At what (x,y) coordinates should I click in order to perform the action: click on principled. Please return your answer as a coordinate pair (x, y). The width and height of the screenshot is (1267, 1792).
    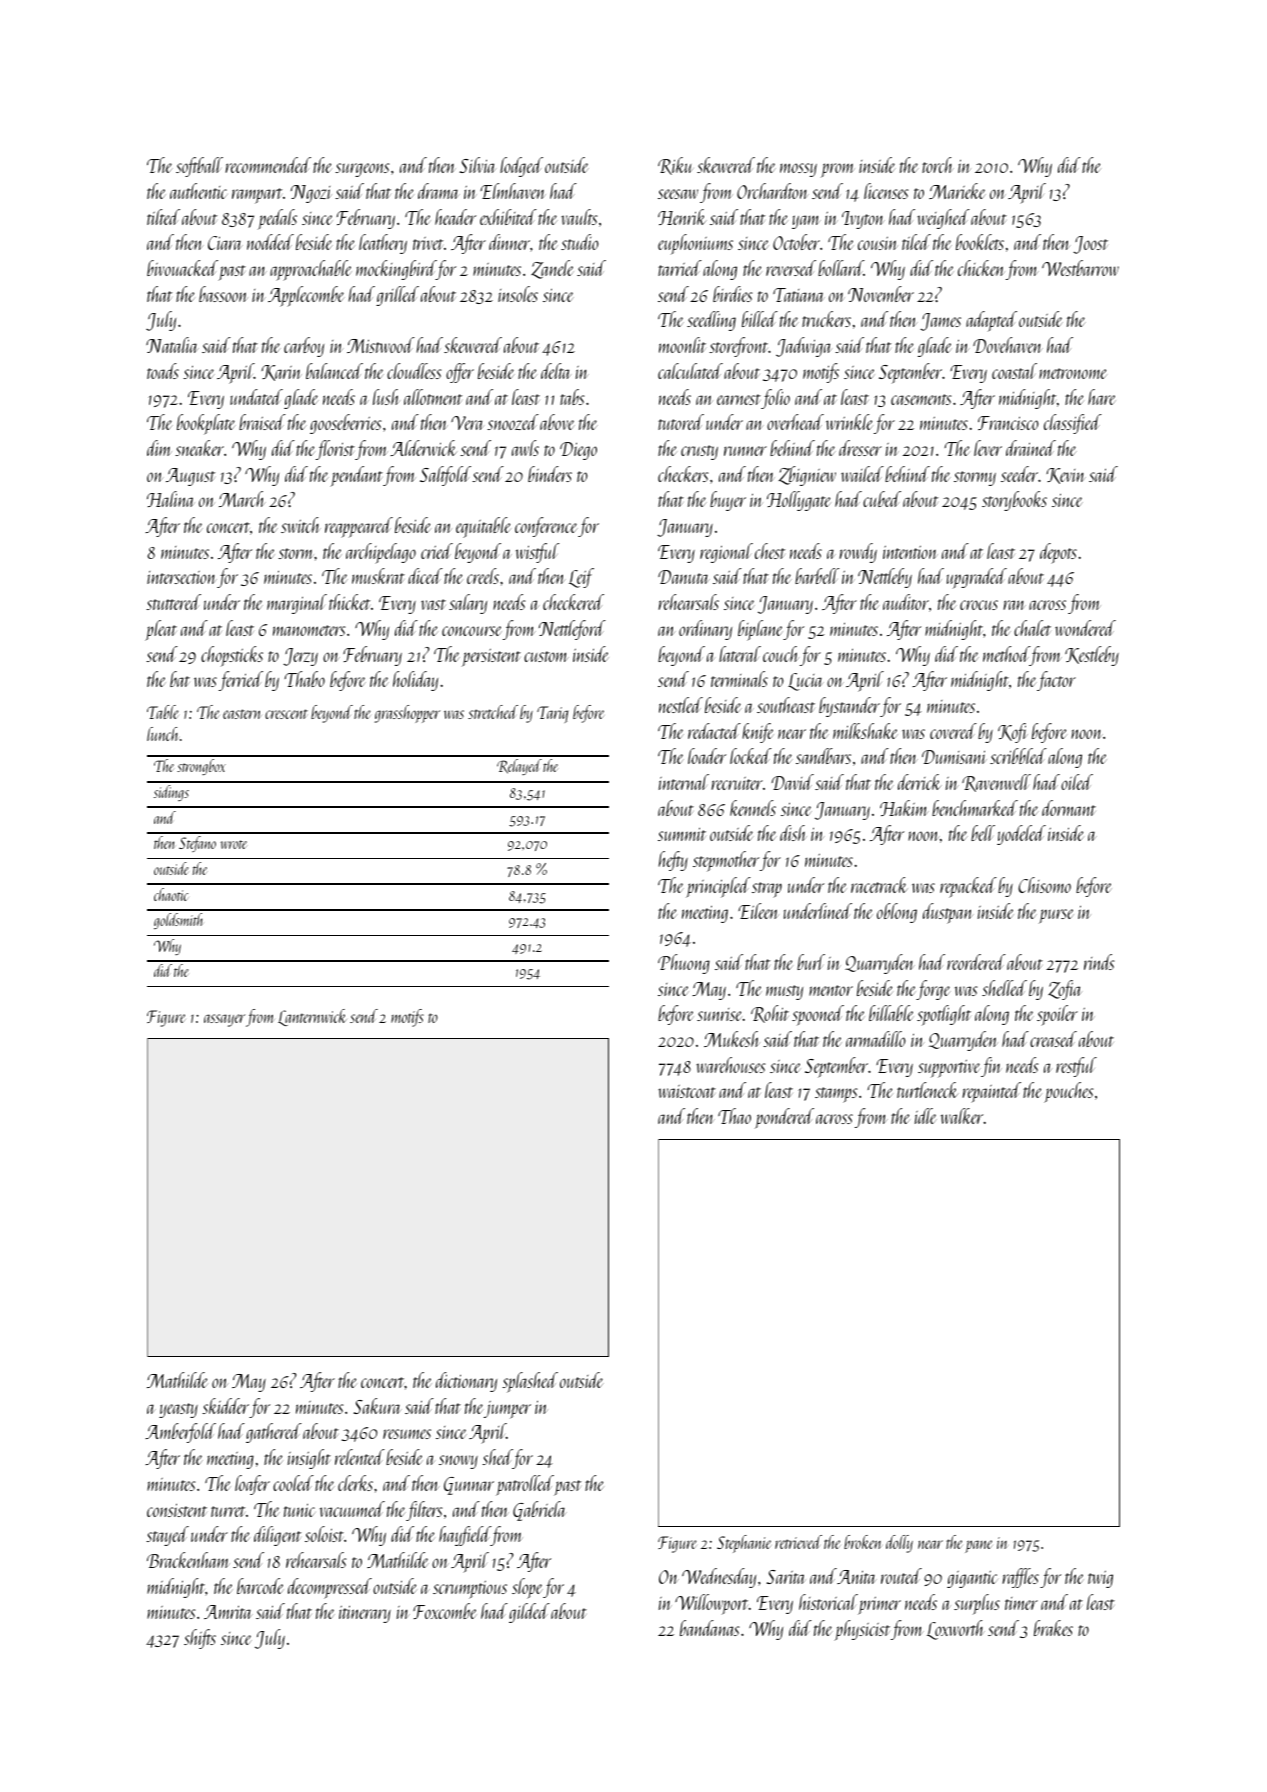
    Looking at the image, I should click on (718, 887).
